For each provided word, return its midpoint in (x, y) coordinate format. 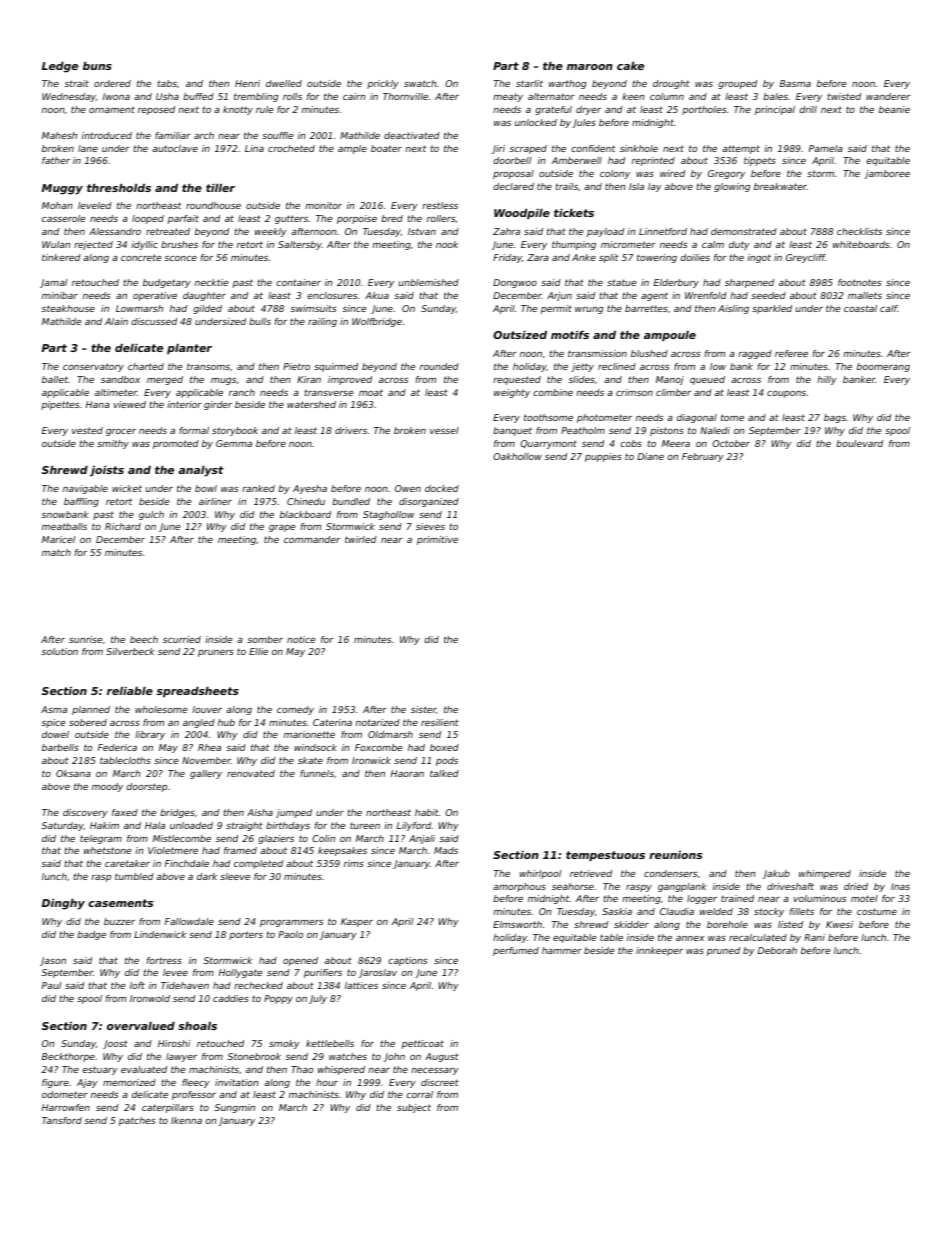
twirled (361, 539)
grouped (737, 84)
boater (386, 148)
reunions (675, 855)
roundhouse (213, 205)
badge (91, 935)
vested (87, 430)
